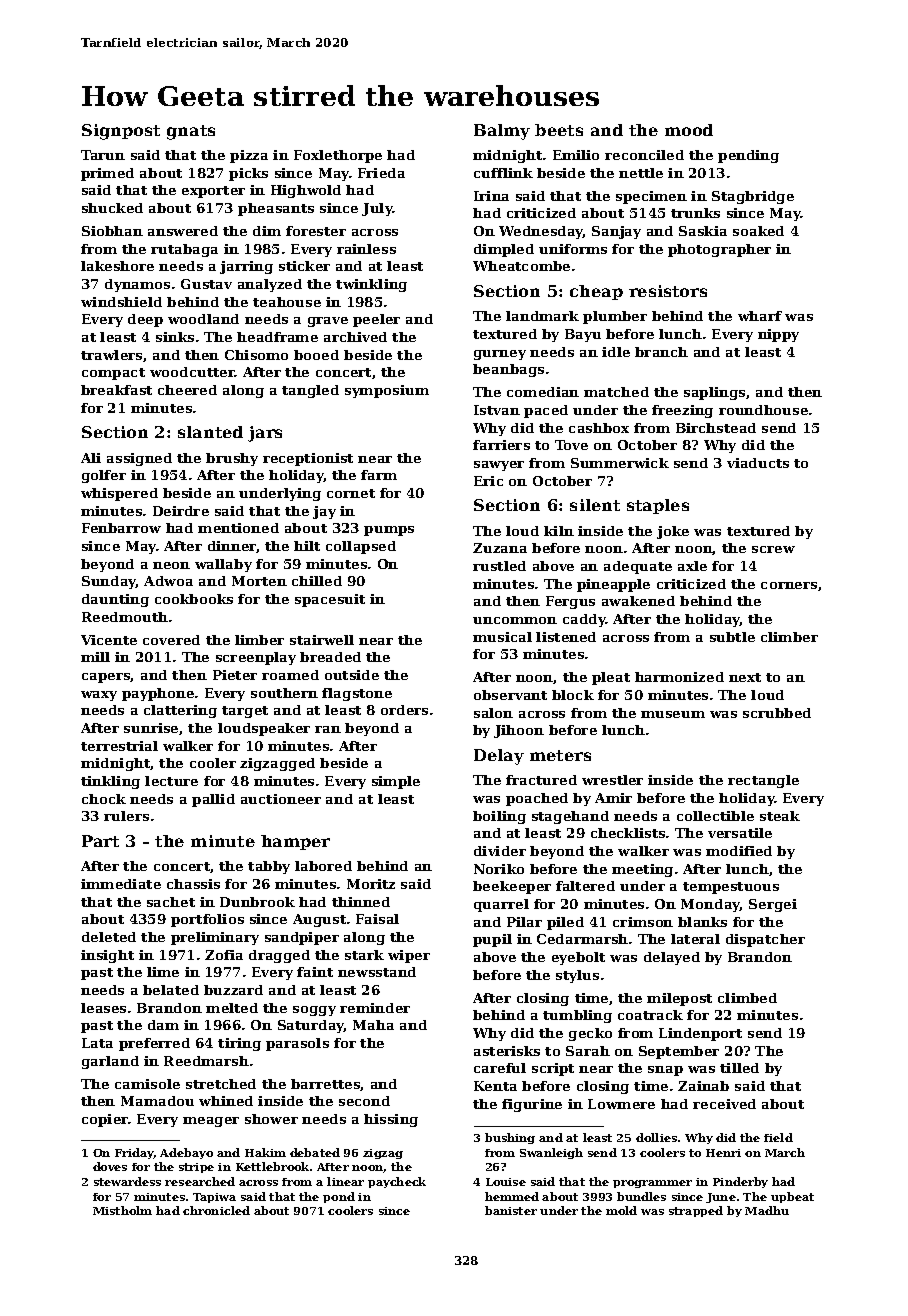 The height and width of the document is (1316, 908). I want to click on wallaby, so click(223, 565).
